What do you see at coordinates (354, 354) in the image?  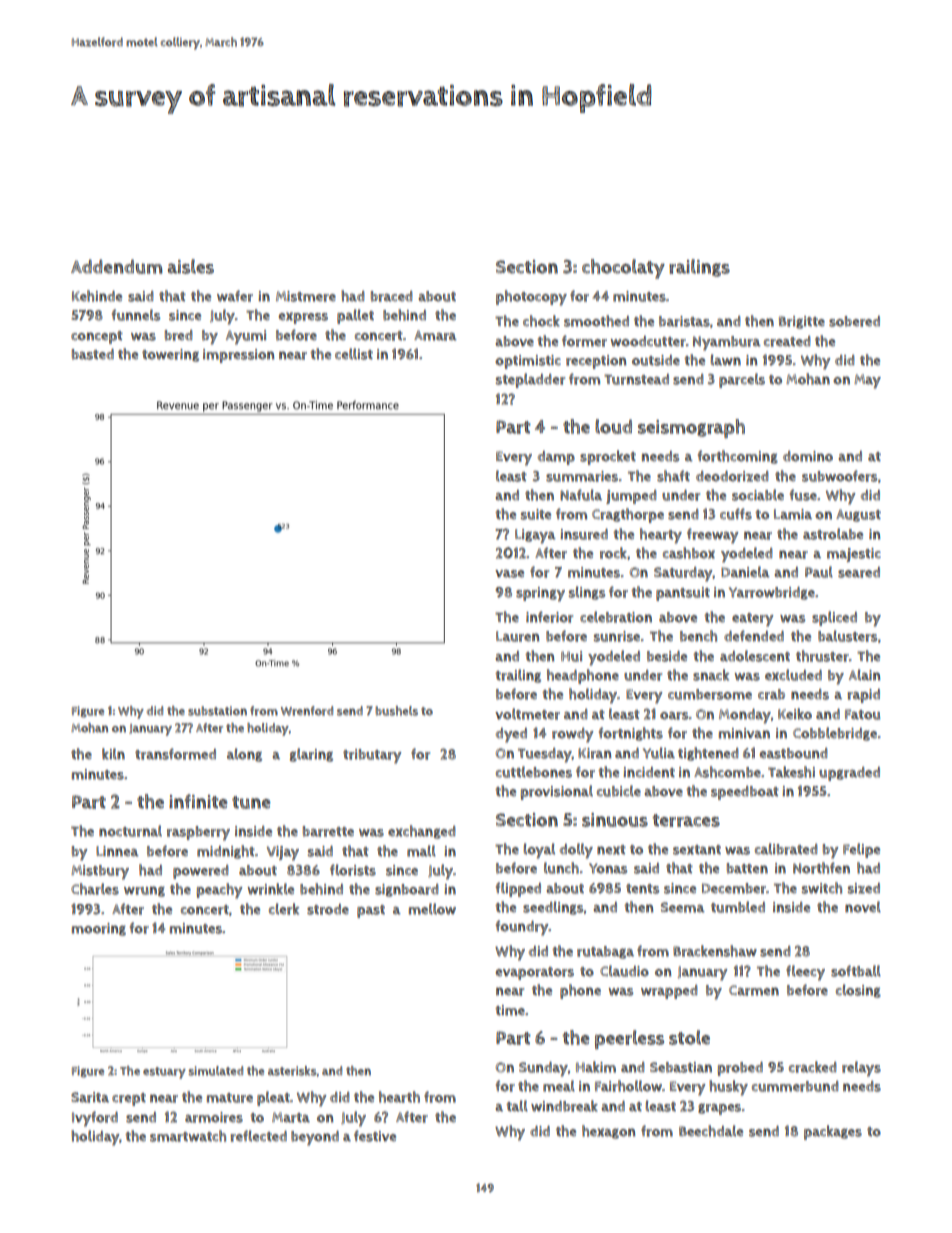 I see `cellist` at bounding box center [354, 354].
